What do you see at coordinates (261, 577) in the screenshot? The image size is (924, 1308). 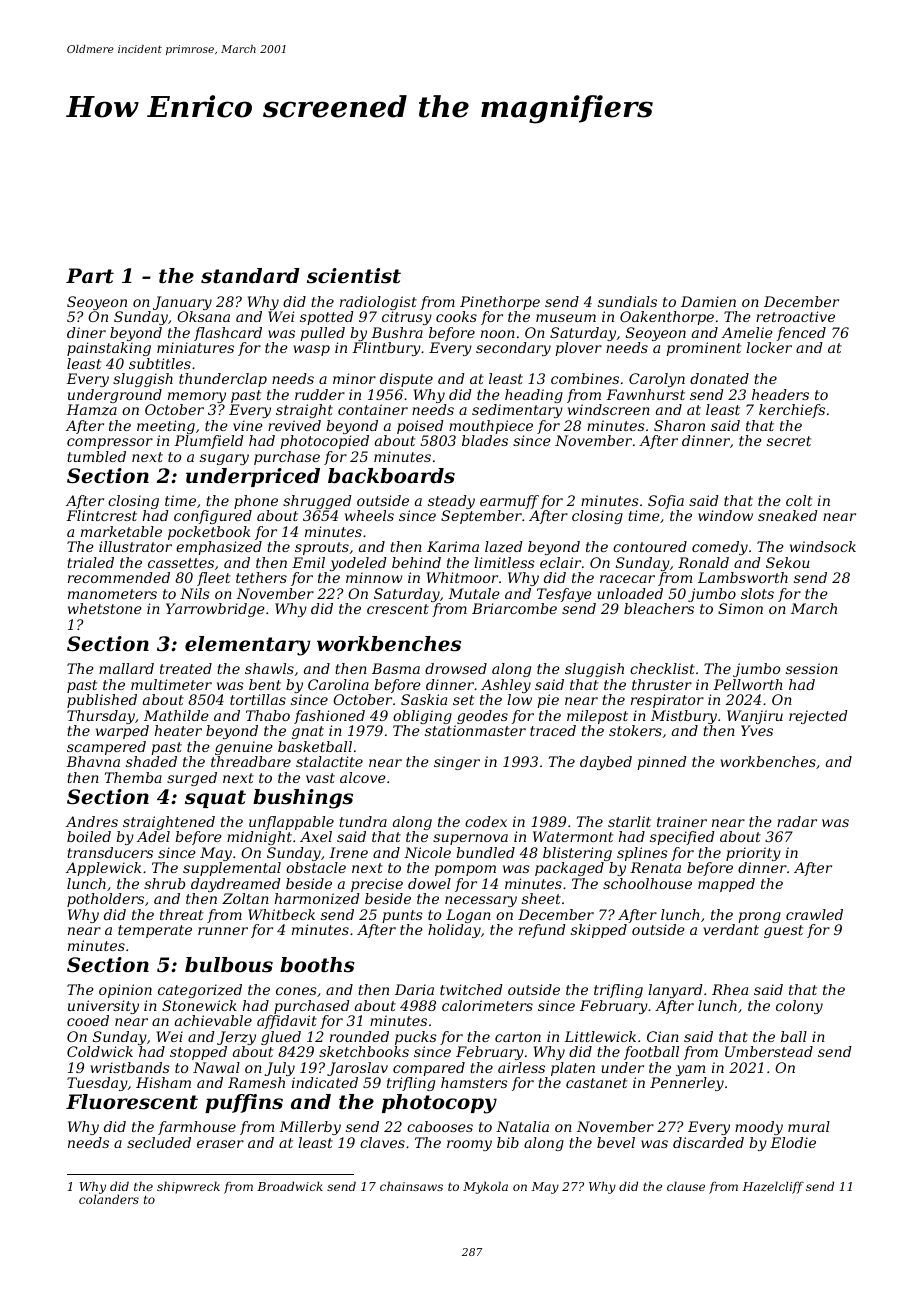 I see `tethers` at bounding box center [261, 577].
